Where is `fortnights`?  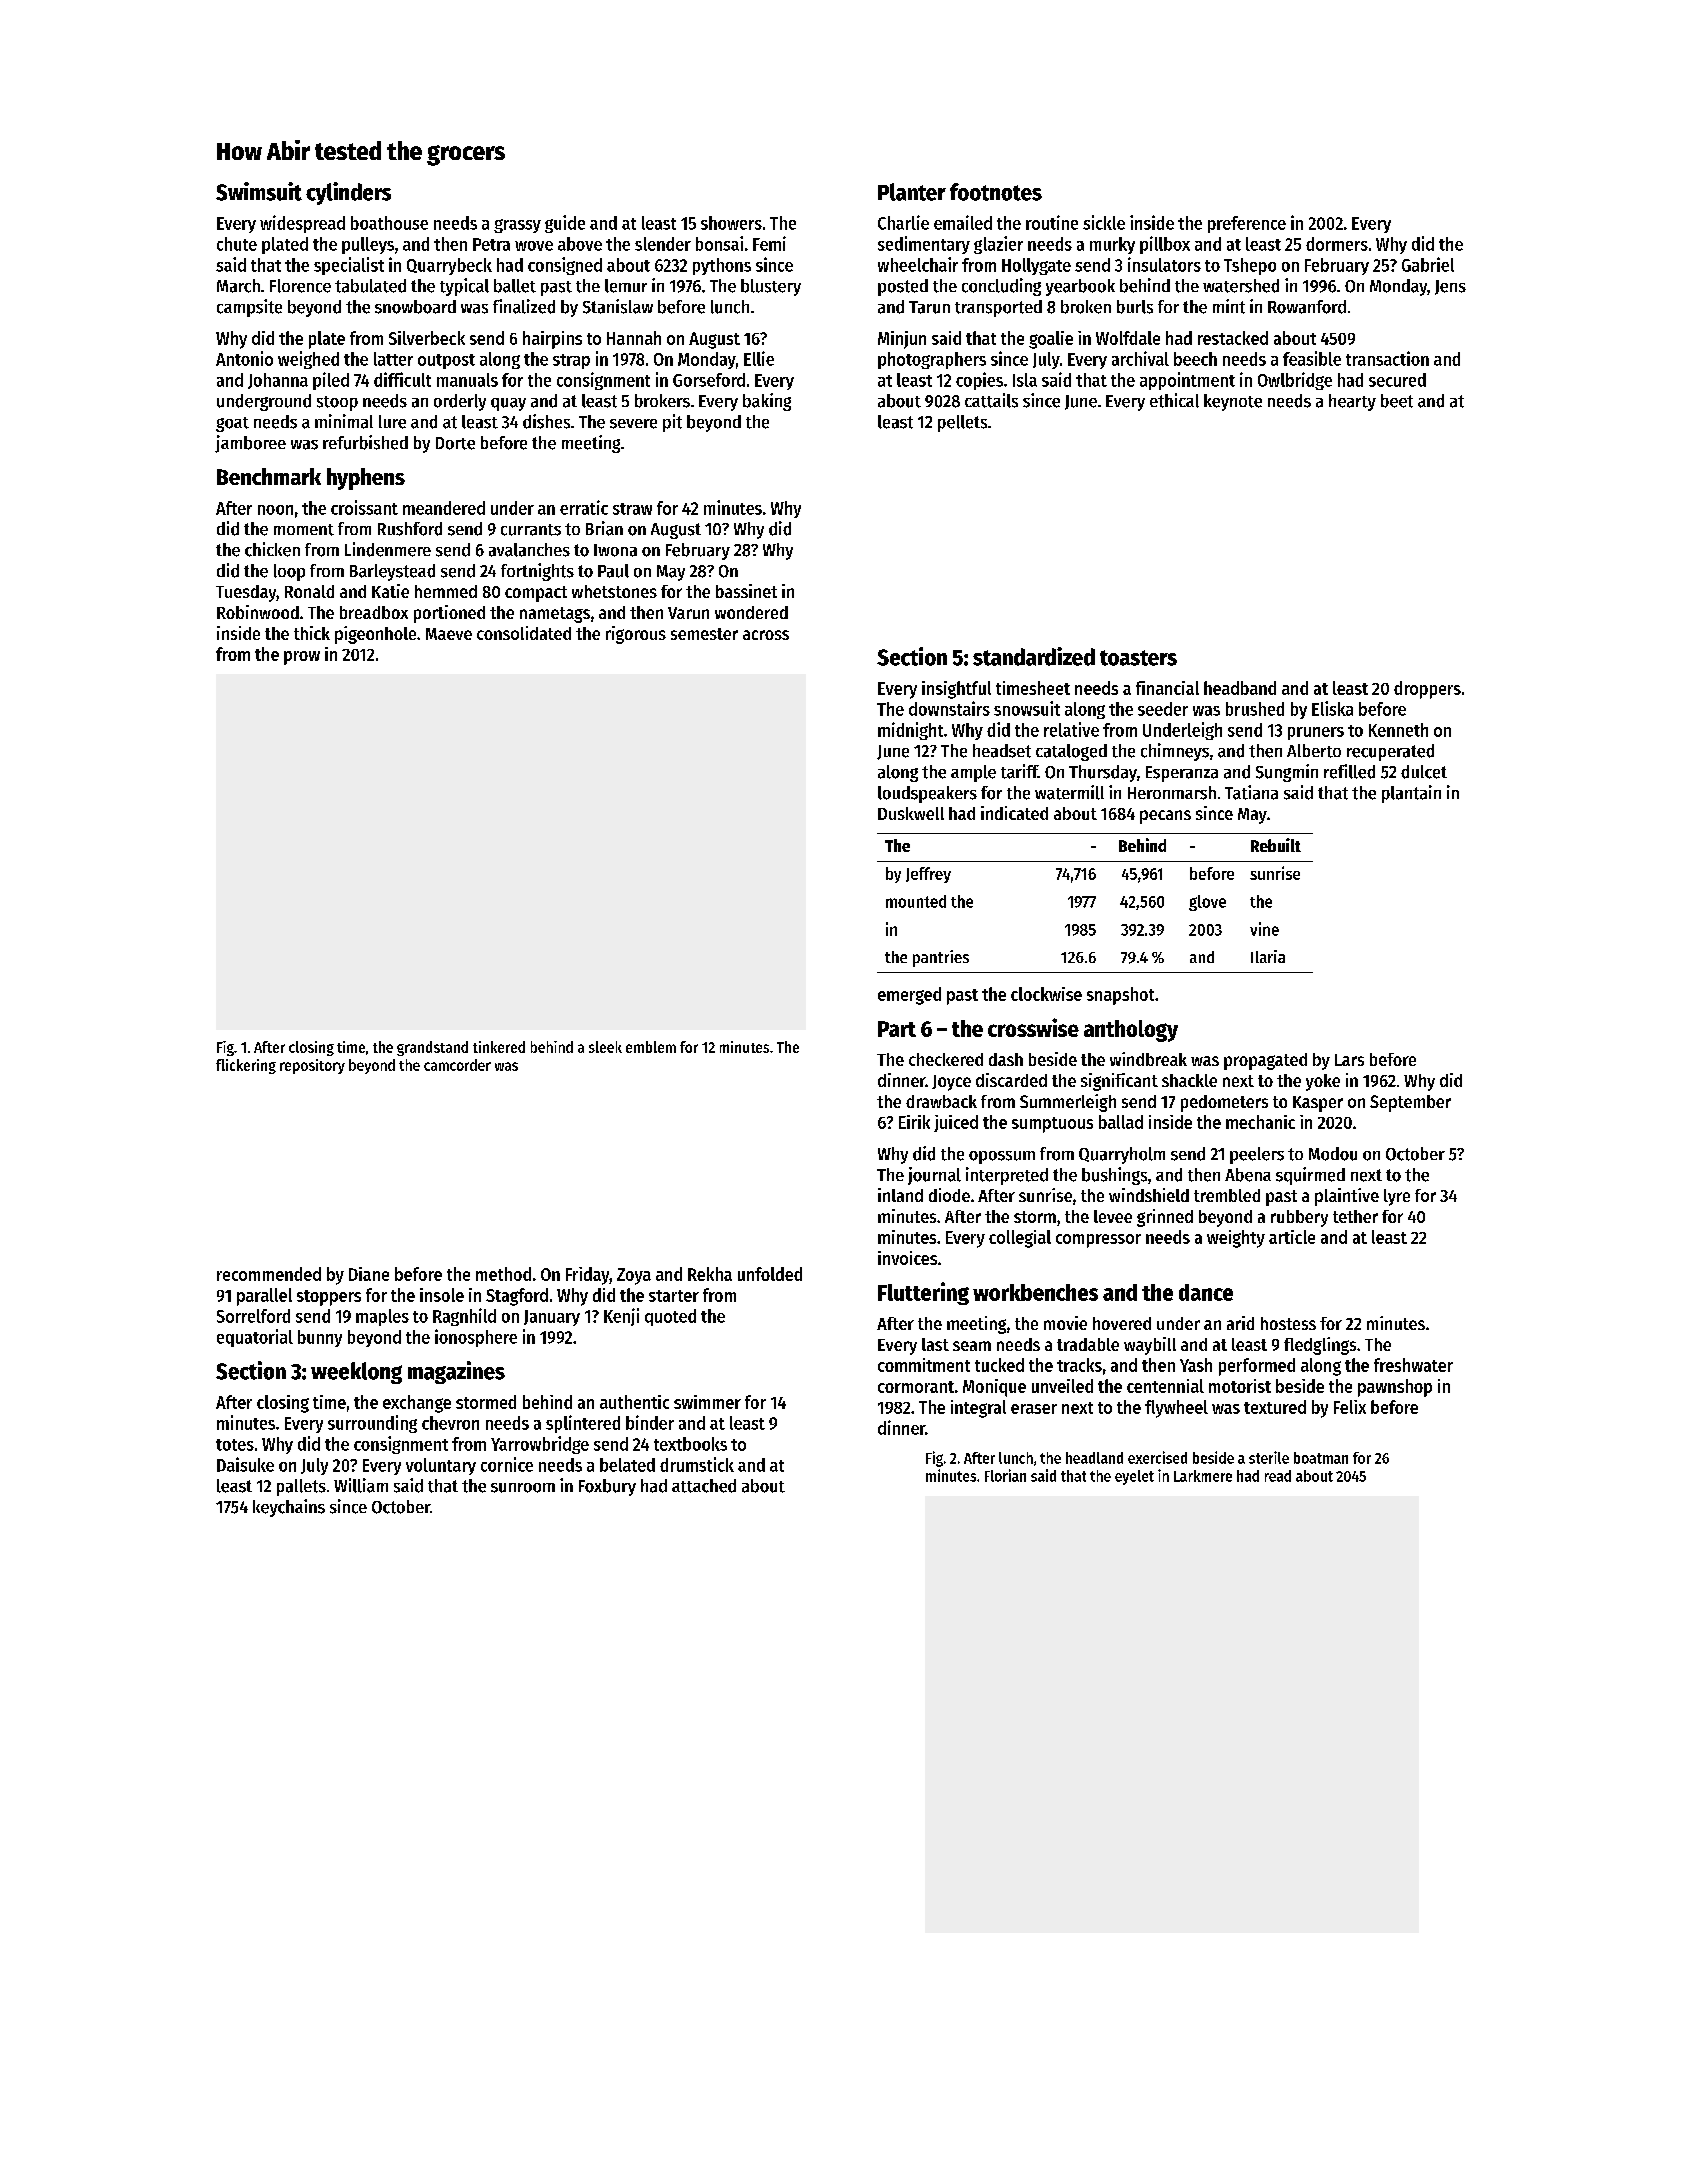
fortnights is located at coordinates (537, 572).
